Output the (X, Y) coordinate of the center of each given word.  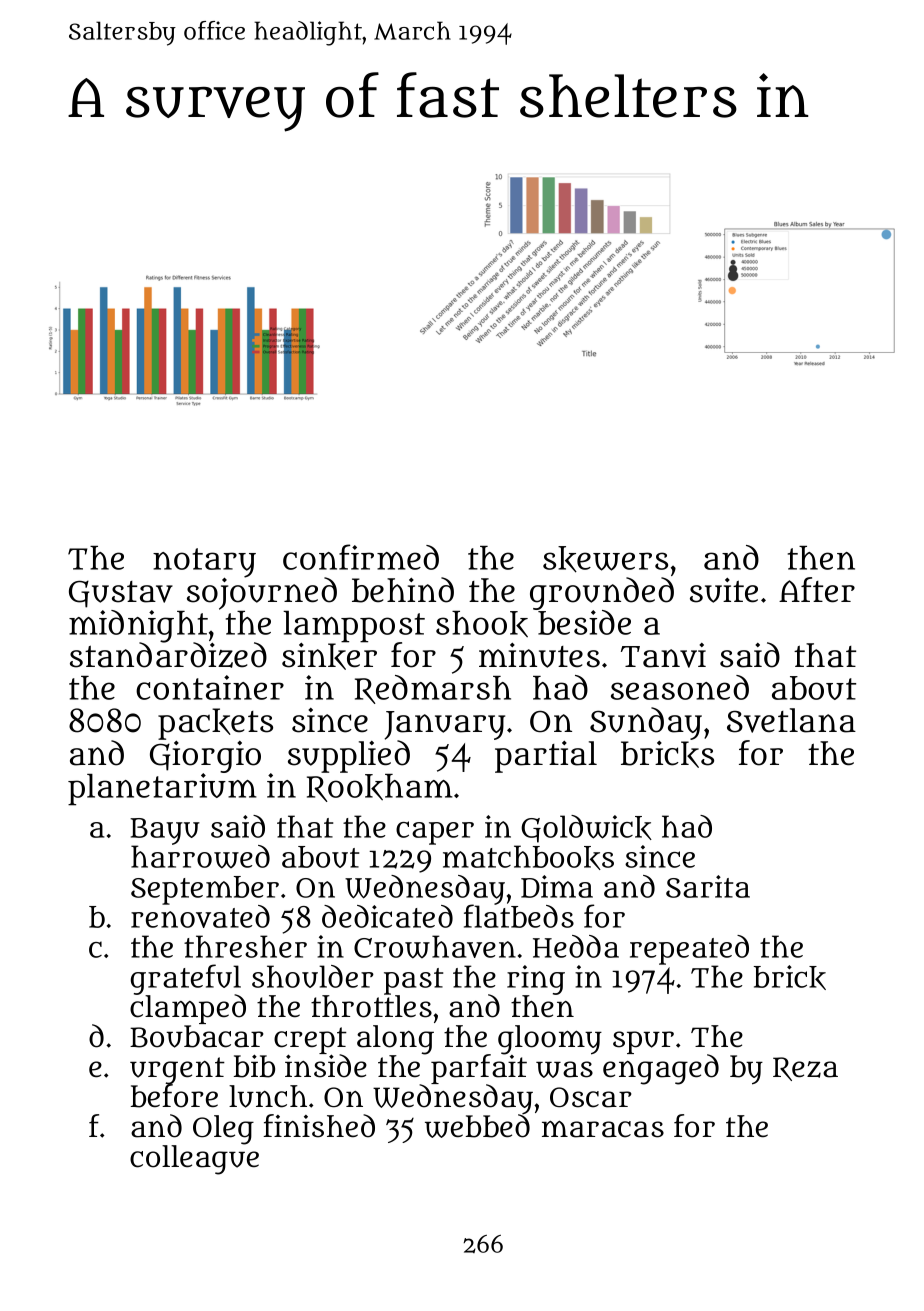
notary (204, 563)
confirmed (361, 557)
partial (546, 757)
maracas (603, 1129)
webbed (477, 1126)
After (817, 590)
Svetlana (791, 720)
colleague (194, 1160)
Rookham (380, 788)
